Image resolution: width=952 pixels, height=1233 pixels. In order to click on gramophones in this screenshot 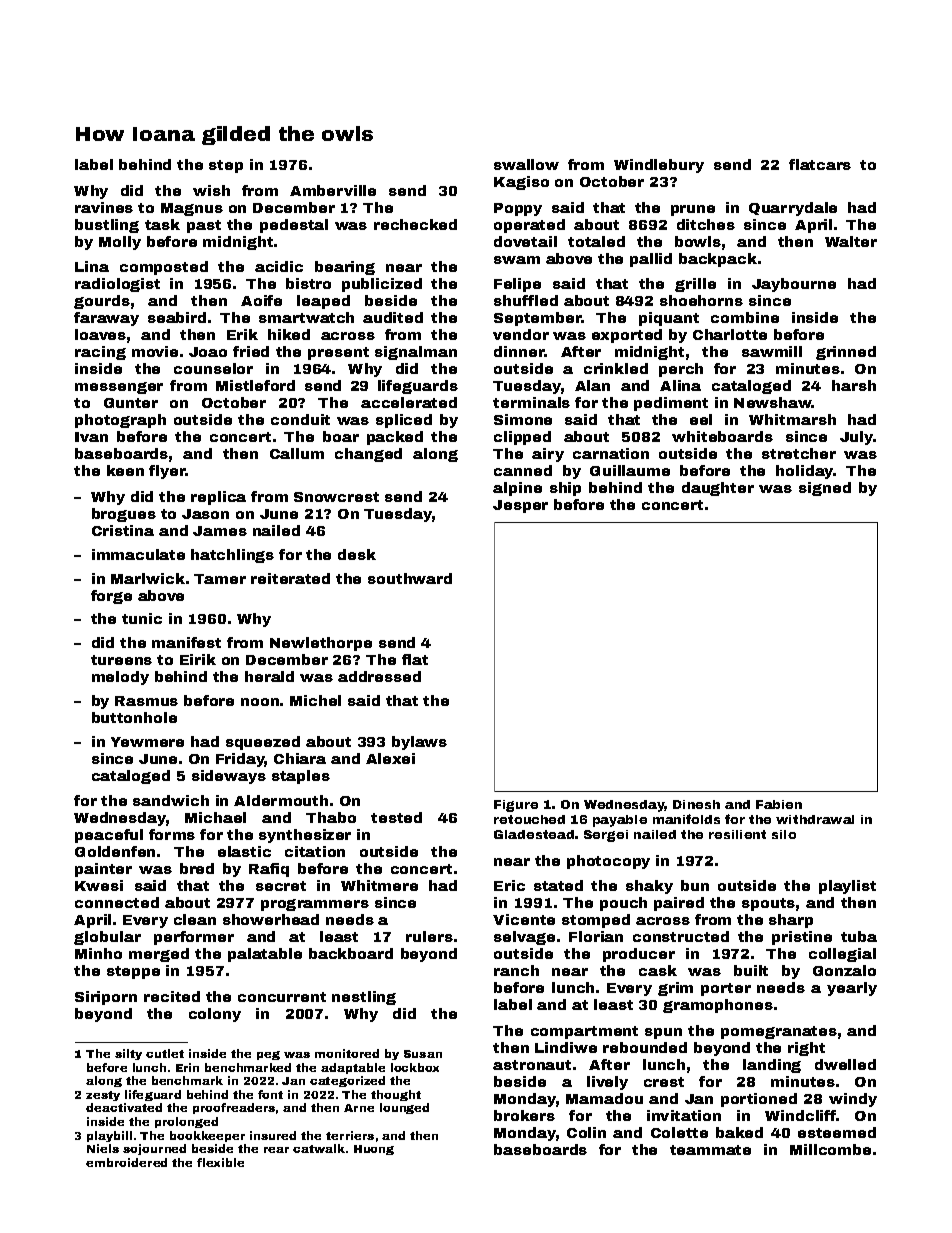, I will do `click(718, 1006)`.
